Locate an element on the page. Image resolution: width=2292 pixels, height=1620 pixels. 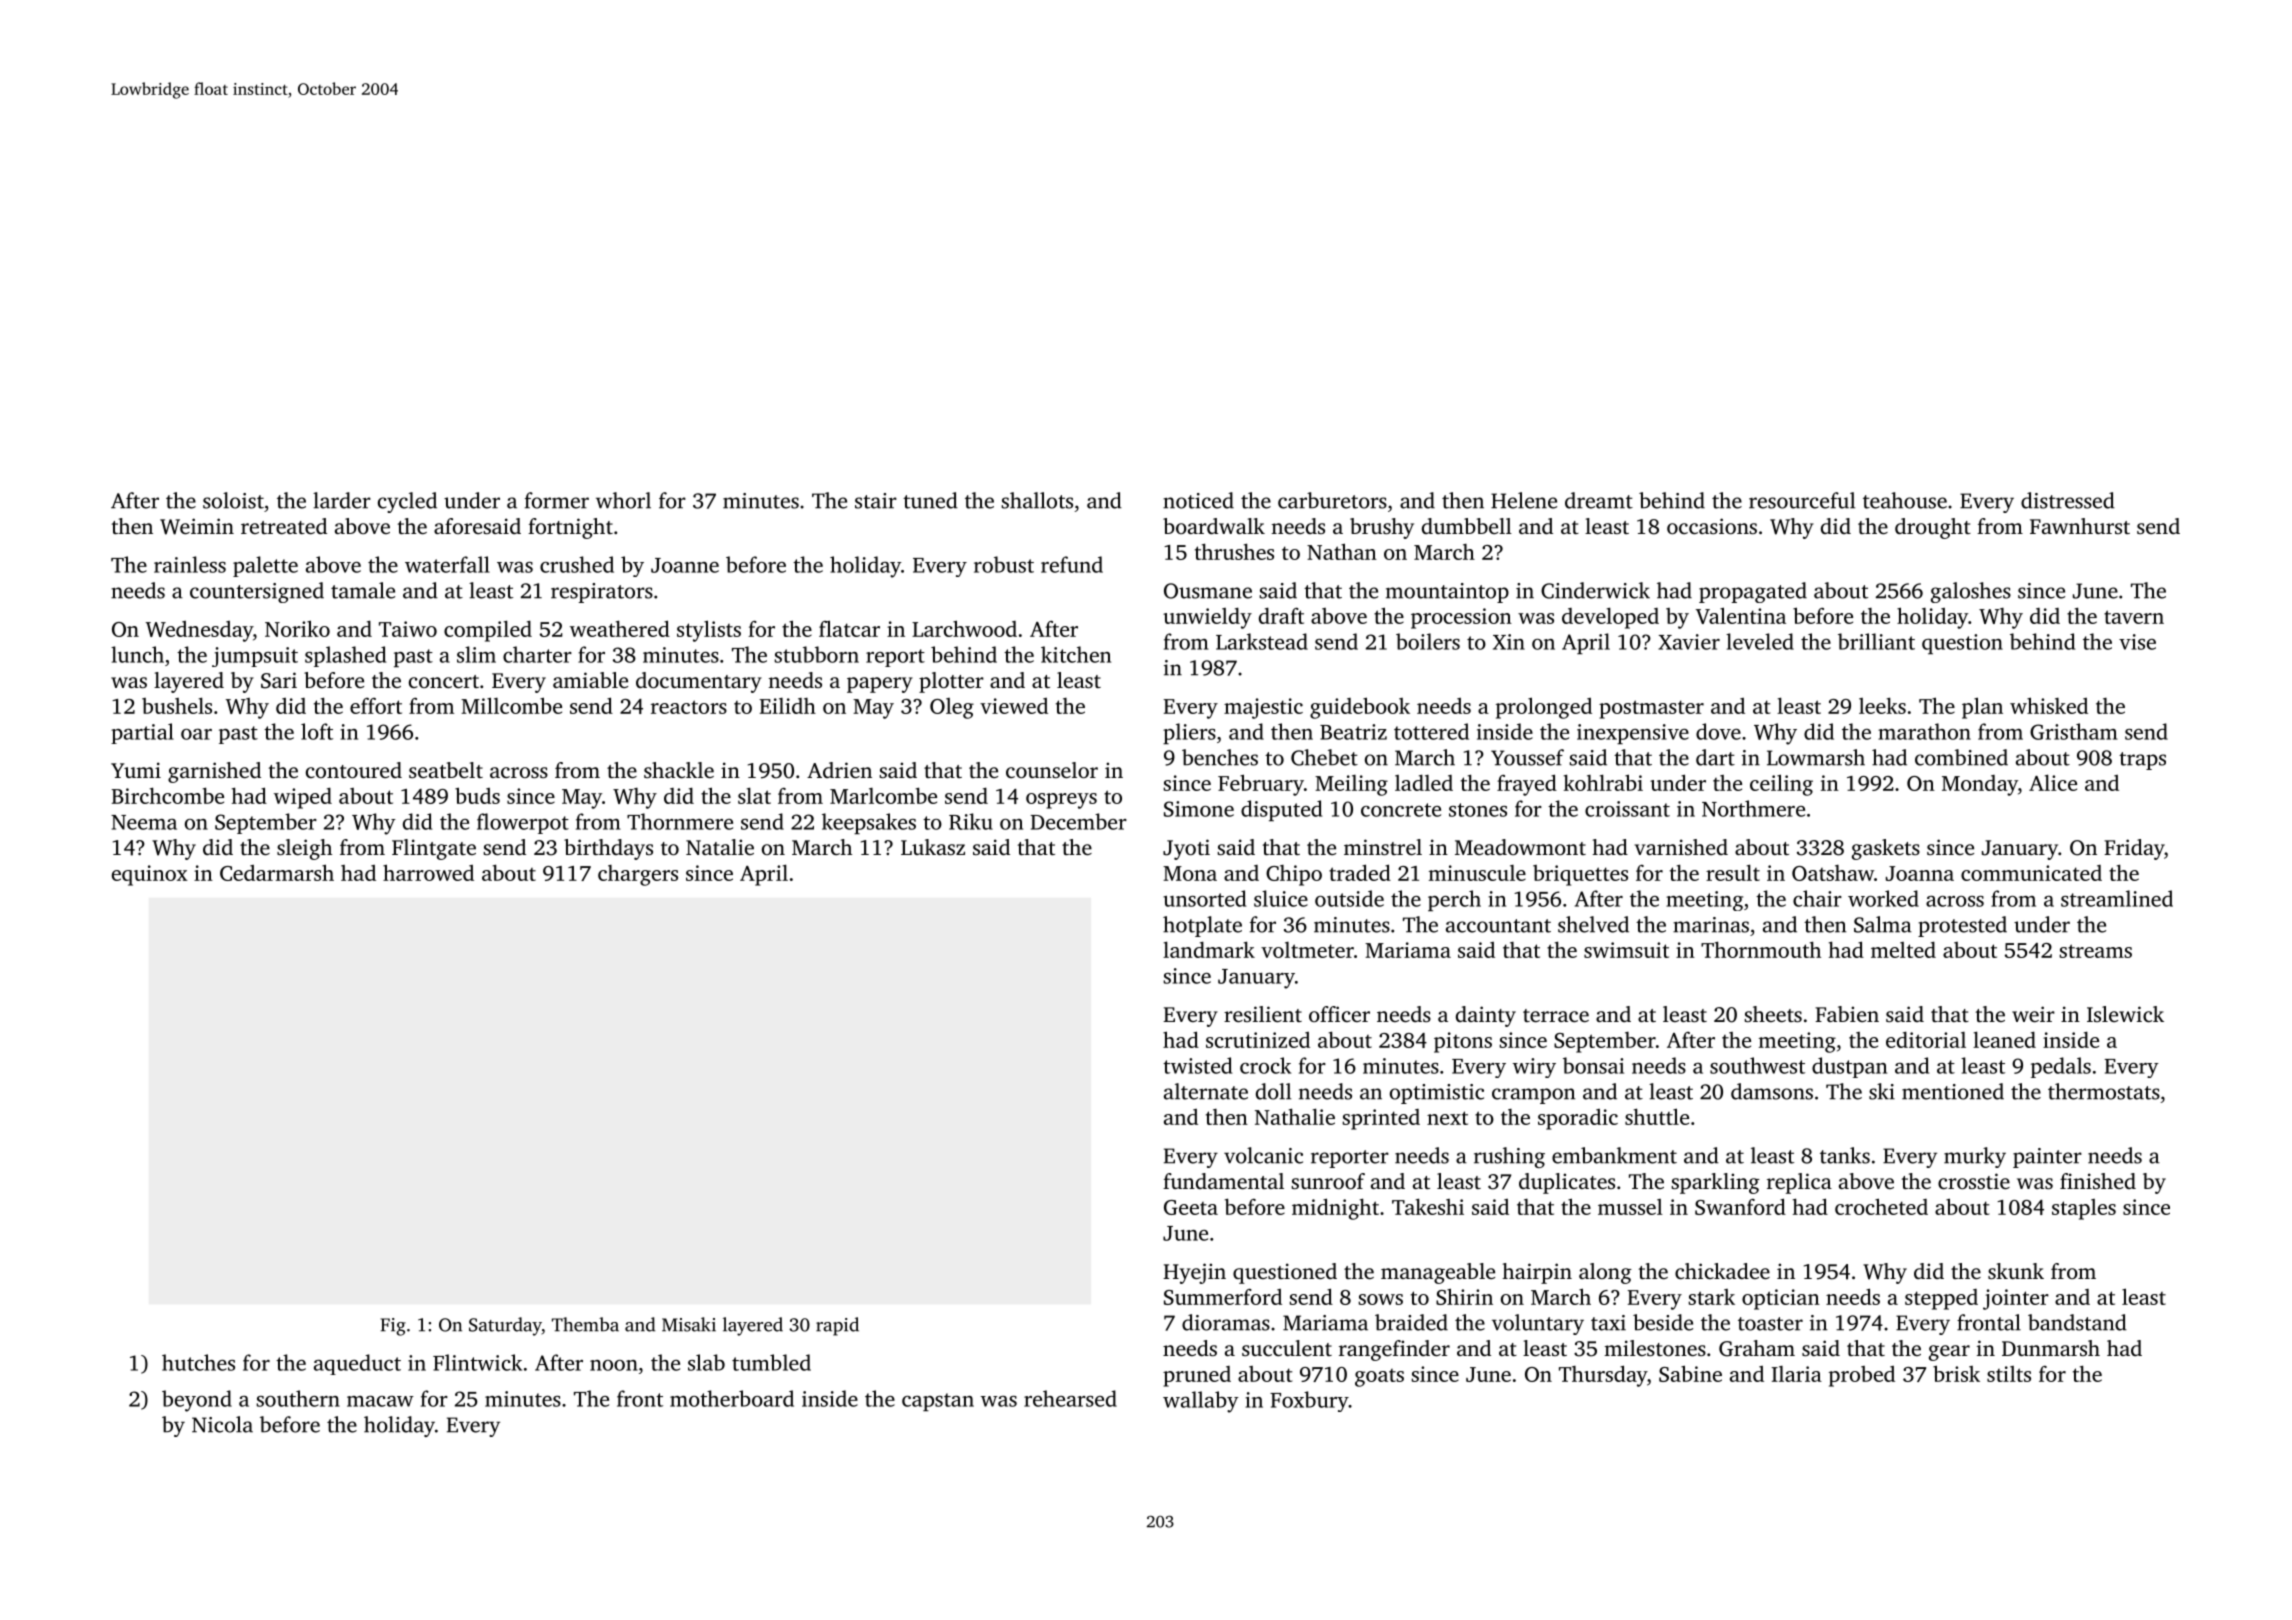
Saturday is located at coordinates (505, 1326).
